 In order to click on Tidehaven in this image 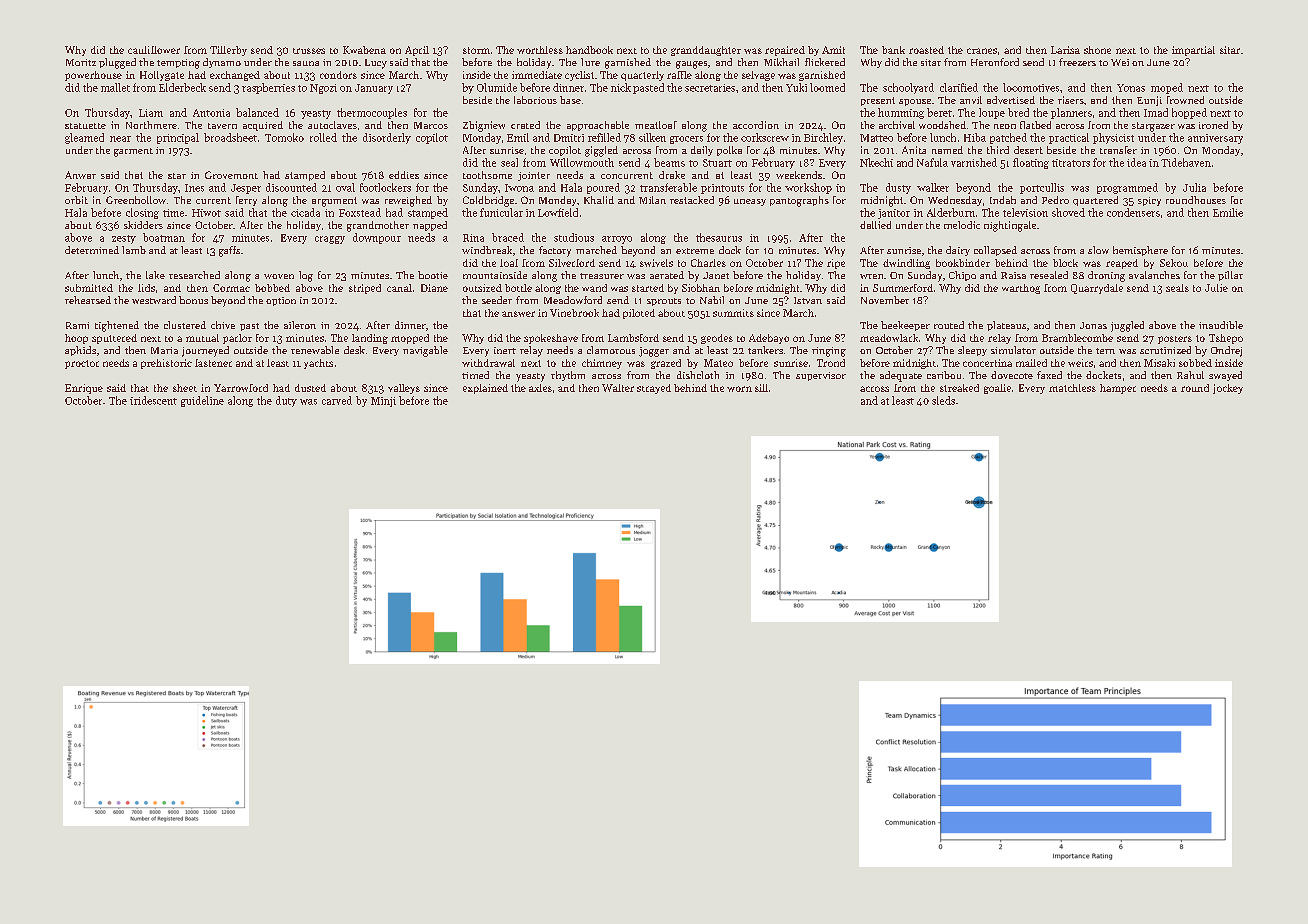, I will do `click(1186, 162)`.
